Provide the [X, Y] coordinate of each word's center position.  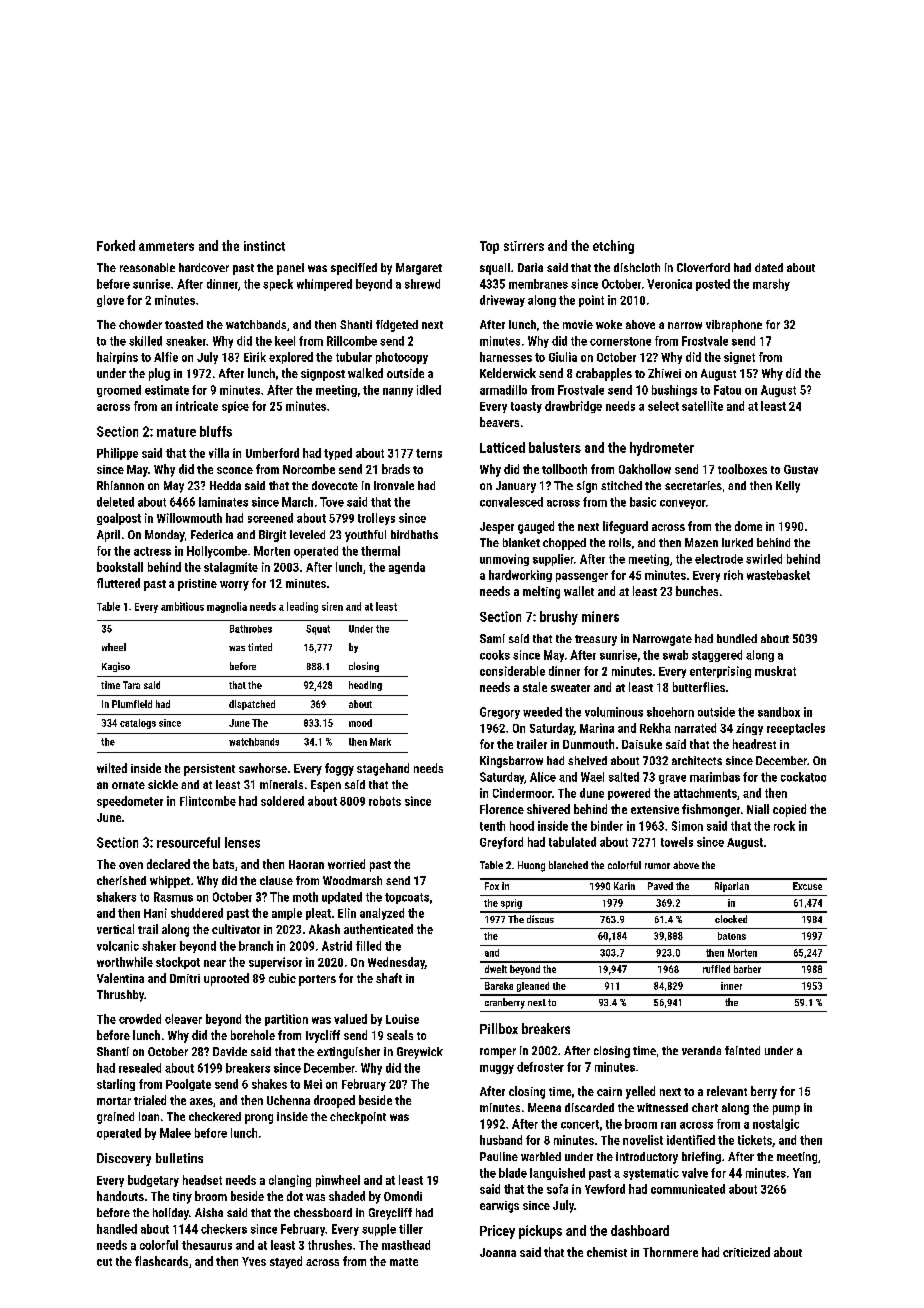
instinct [264, 246]
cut [104, 1262]
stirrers [524, 246]
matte [404, 1262]
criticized [746, 1252]
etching [613, 247]
